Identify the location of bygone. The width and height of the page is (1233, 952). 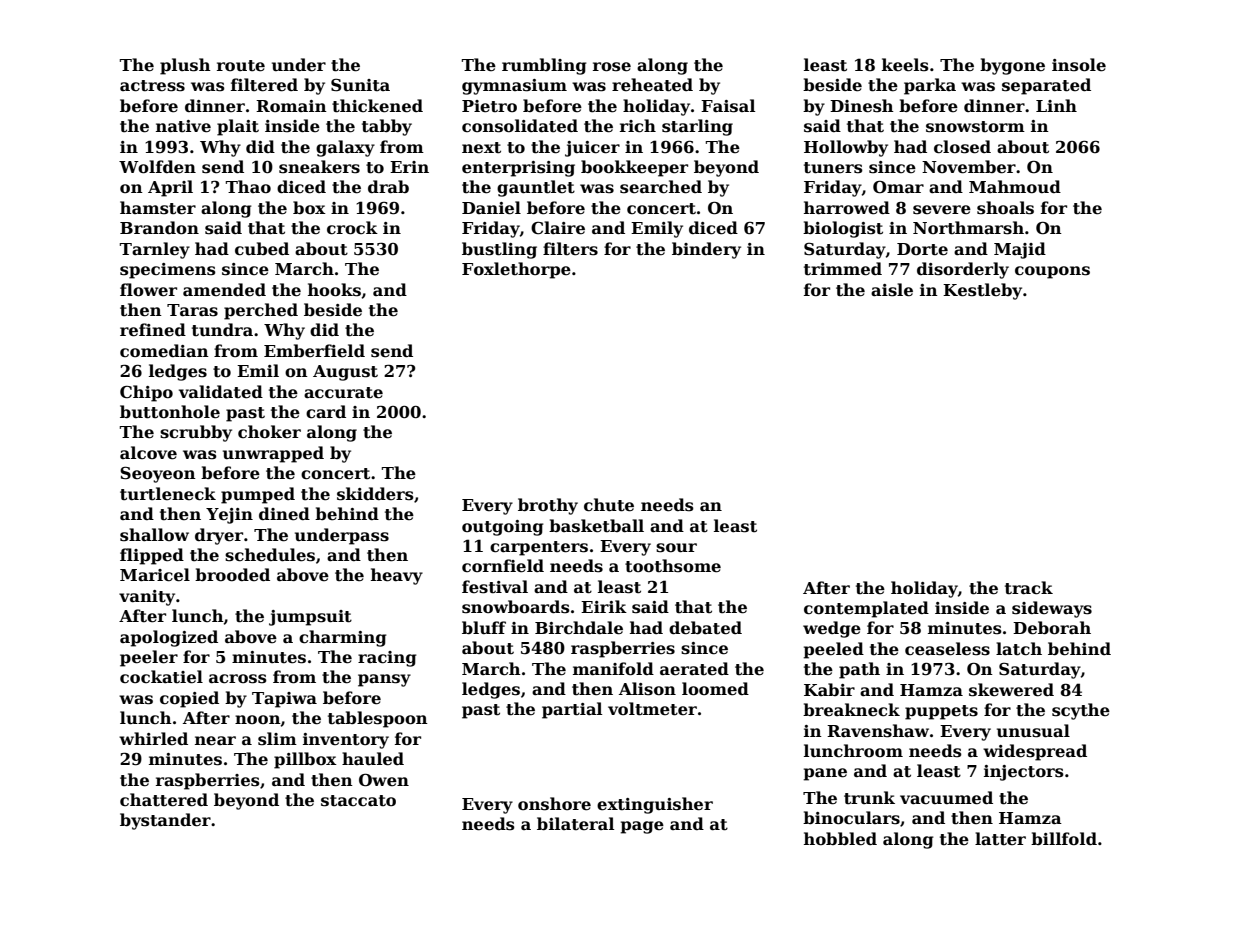
(1012, 66).
